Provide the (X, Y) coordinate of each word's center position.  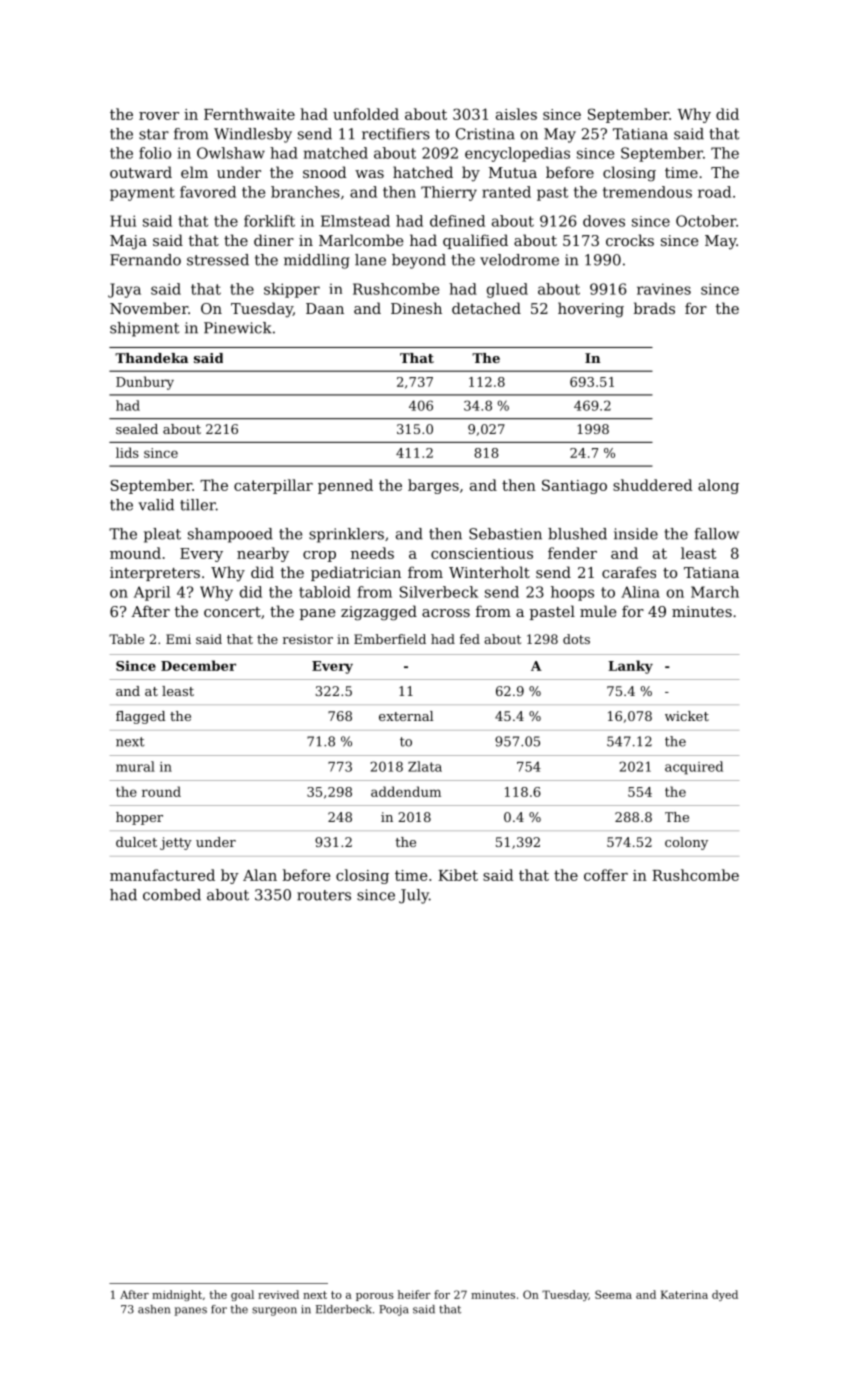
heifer (414, 1294)
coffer (606, 875)
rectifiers (396, 134)
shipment (144, 329)
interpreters (155, 574)
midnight (177, 1295)
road (714, 192)
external (406, 716)
